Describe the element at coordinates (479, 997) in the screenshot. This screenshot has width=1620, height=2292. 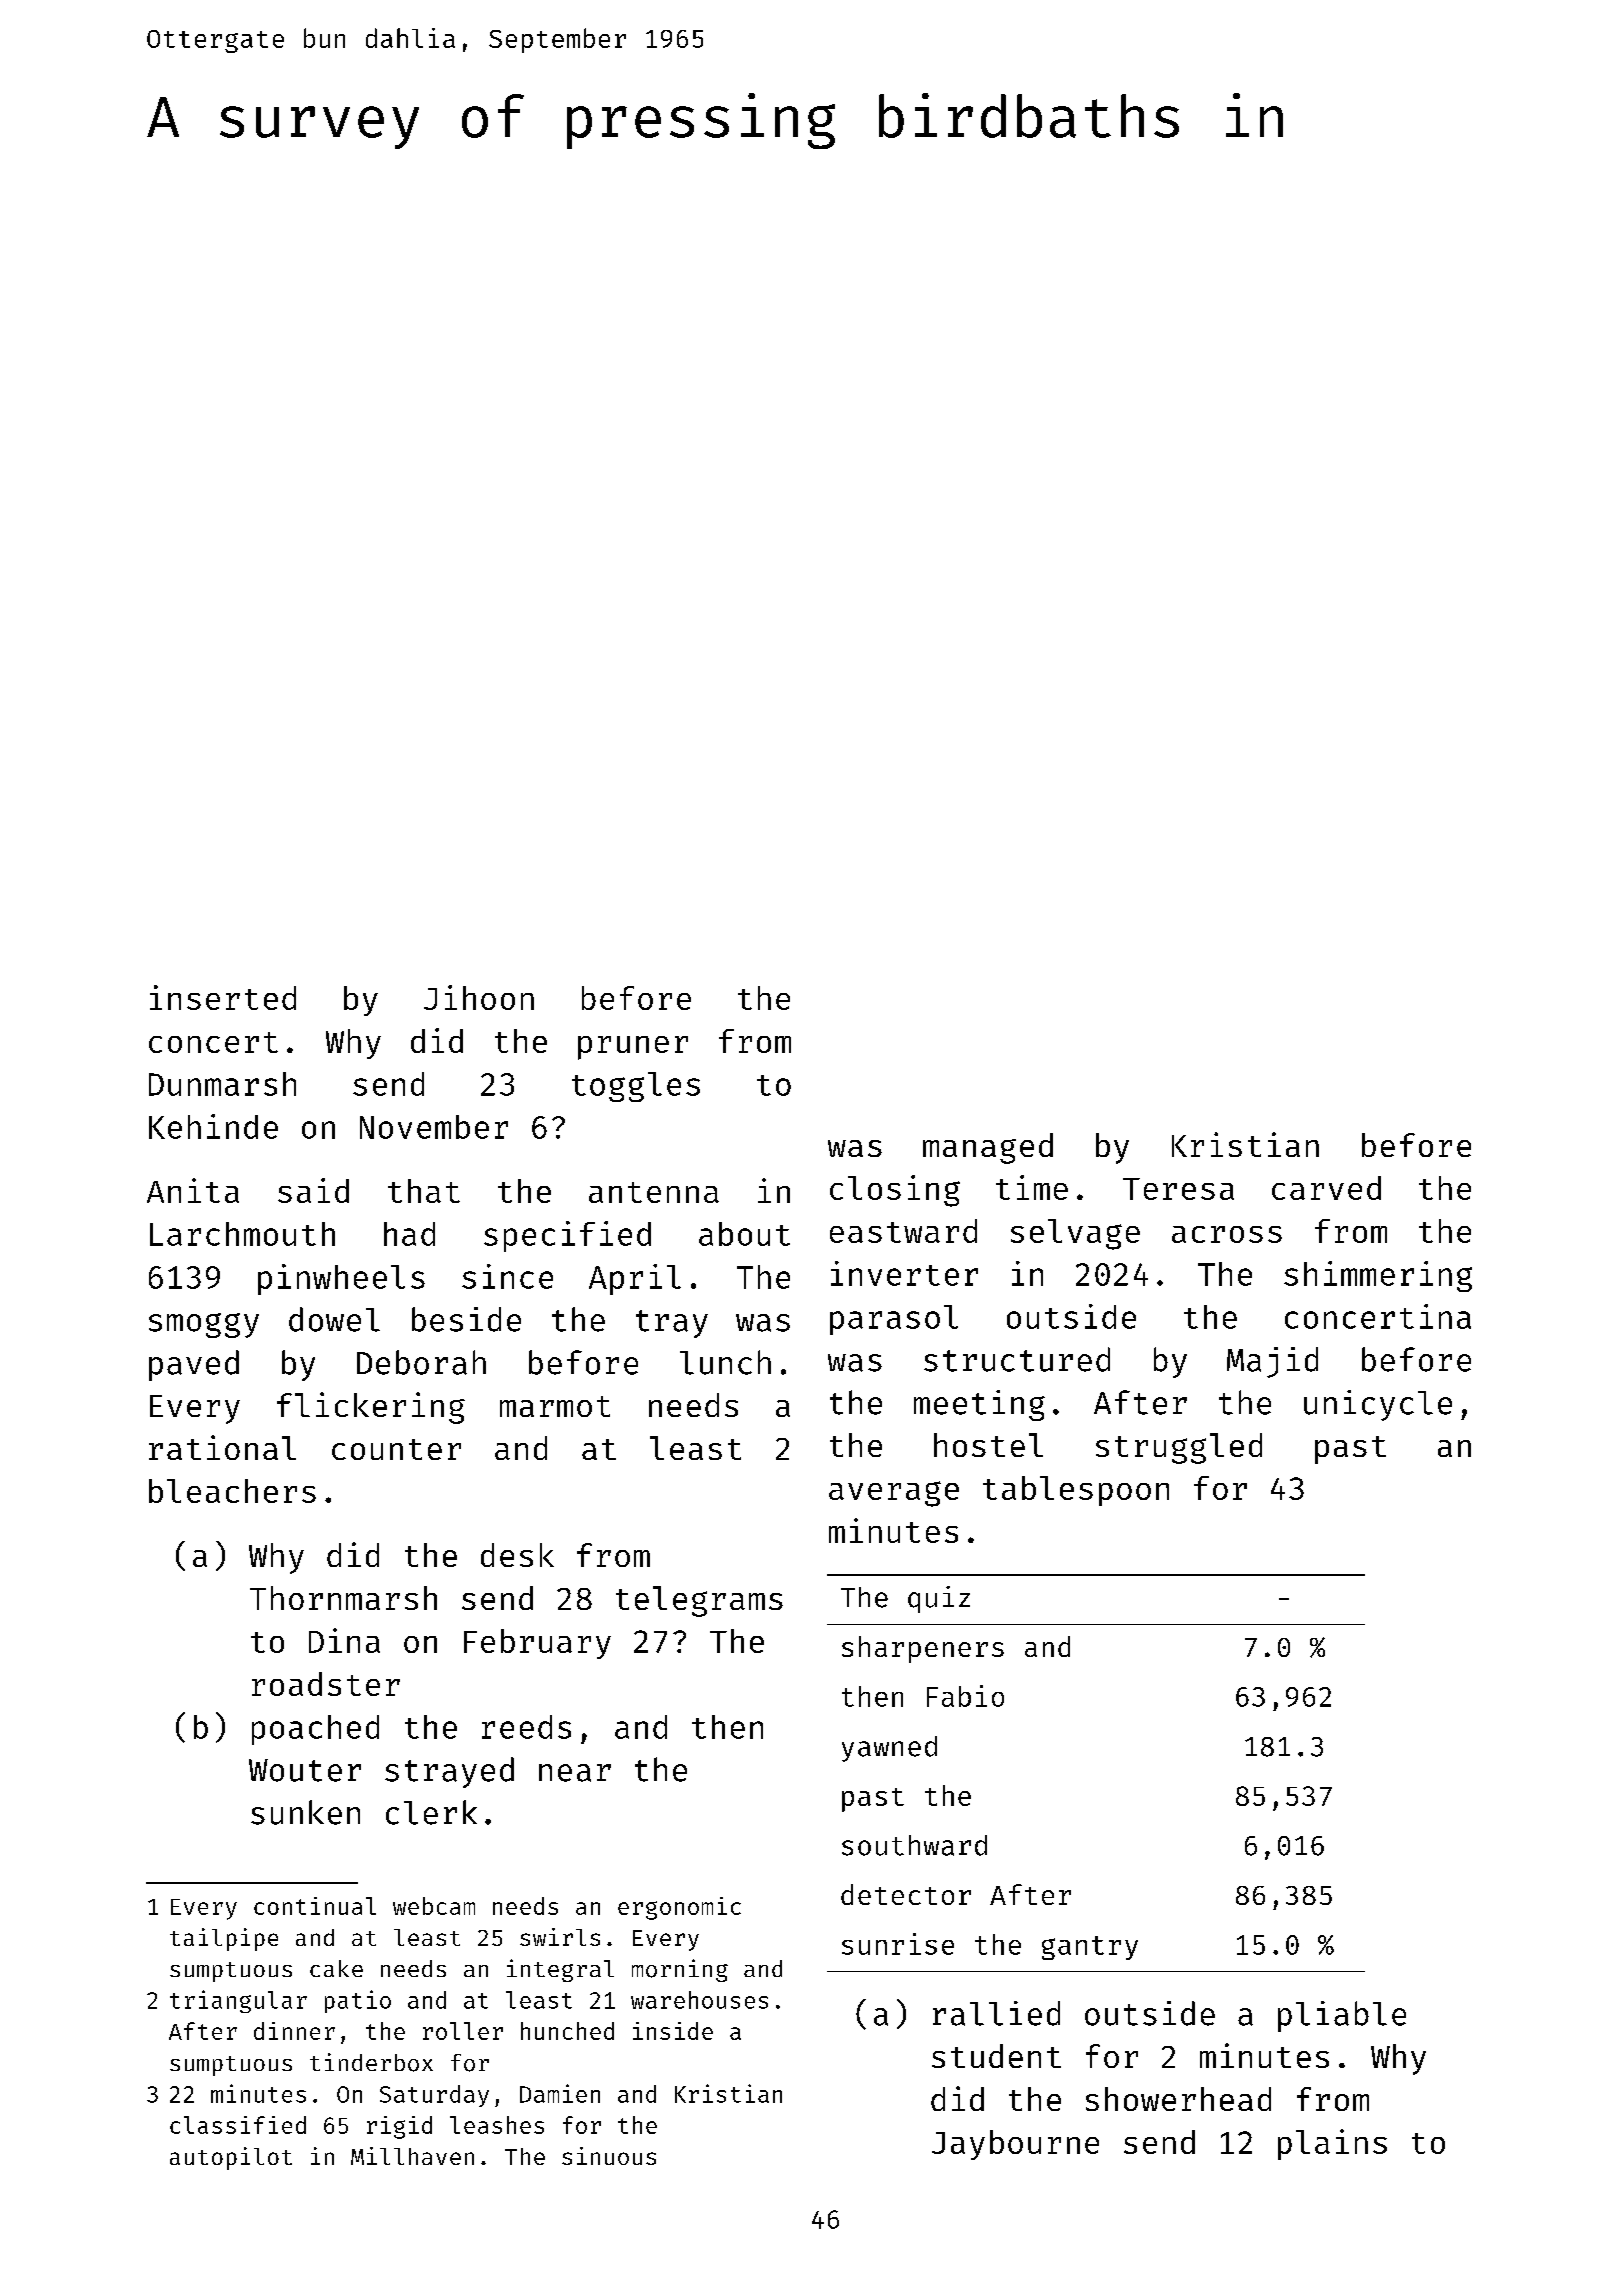
I see `Jihoon` at that location.
